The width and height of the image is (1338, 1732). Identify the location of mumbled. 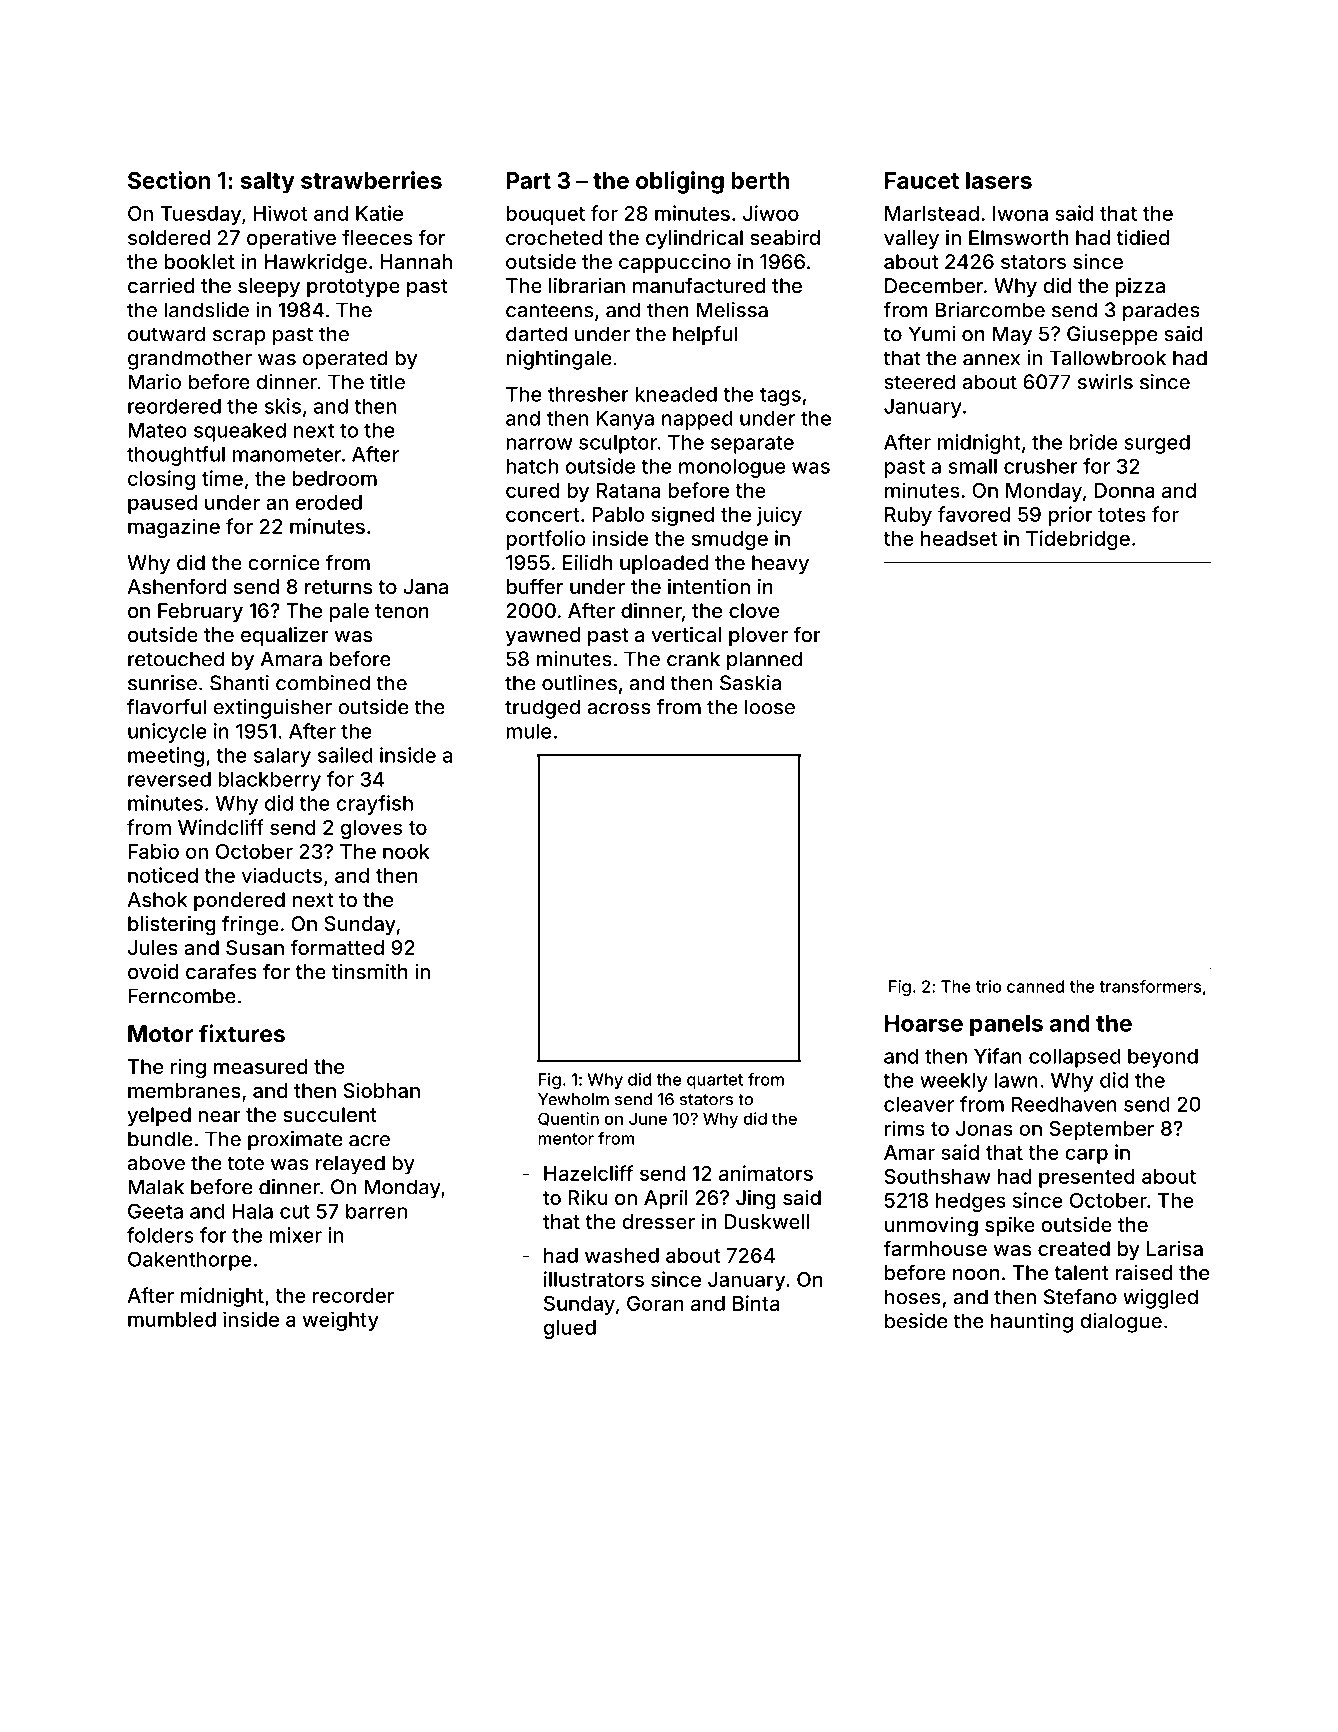
(172, 1319).
